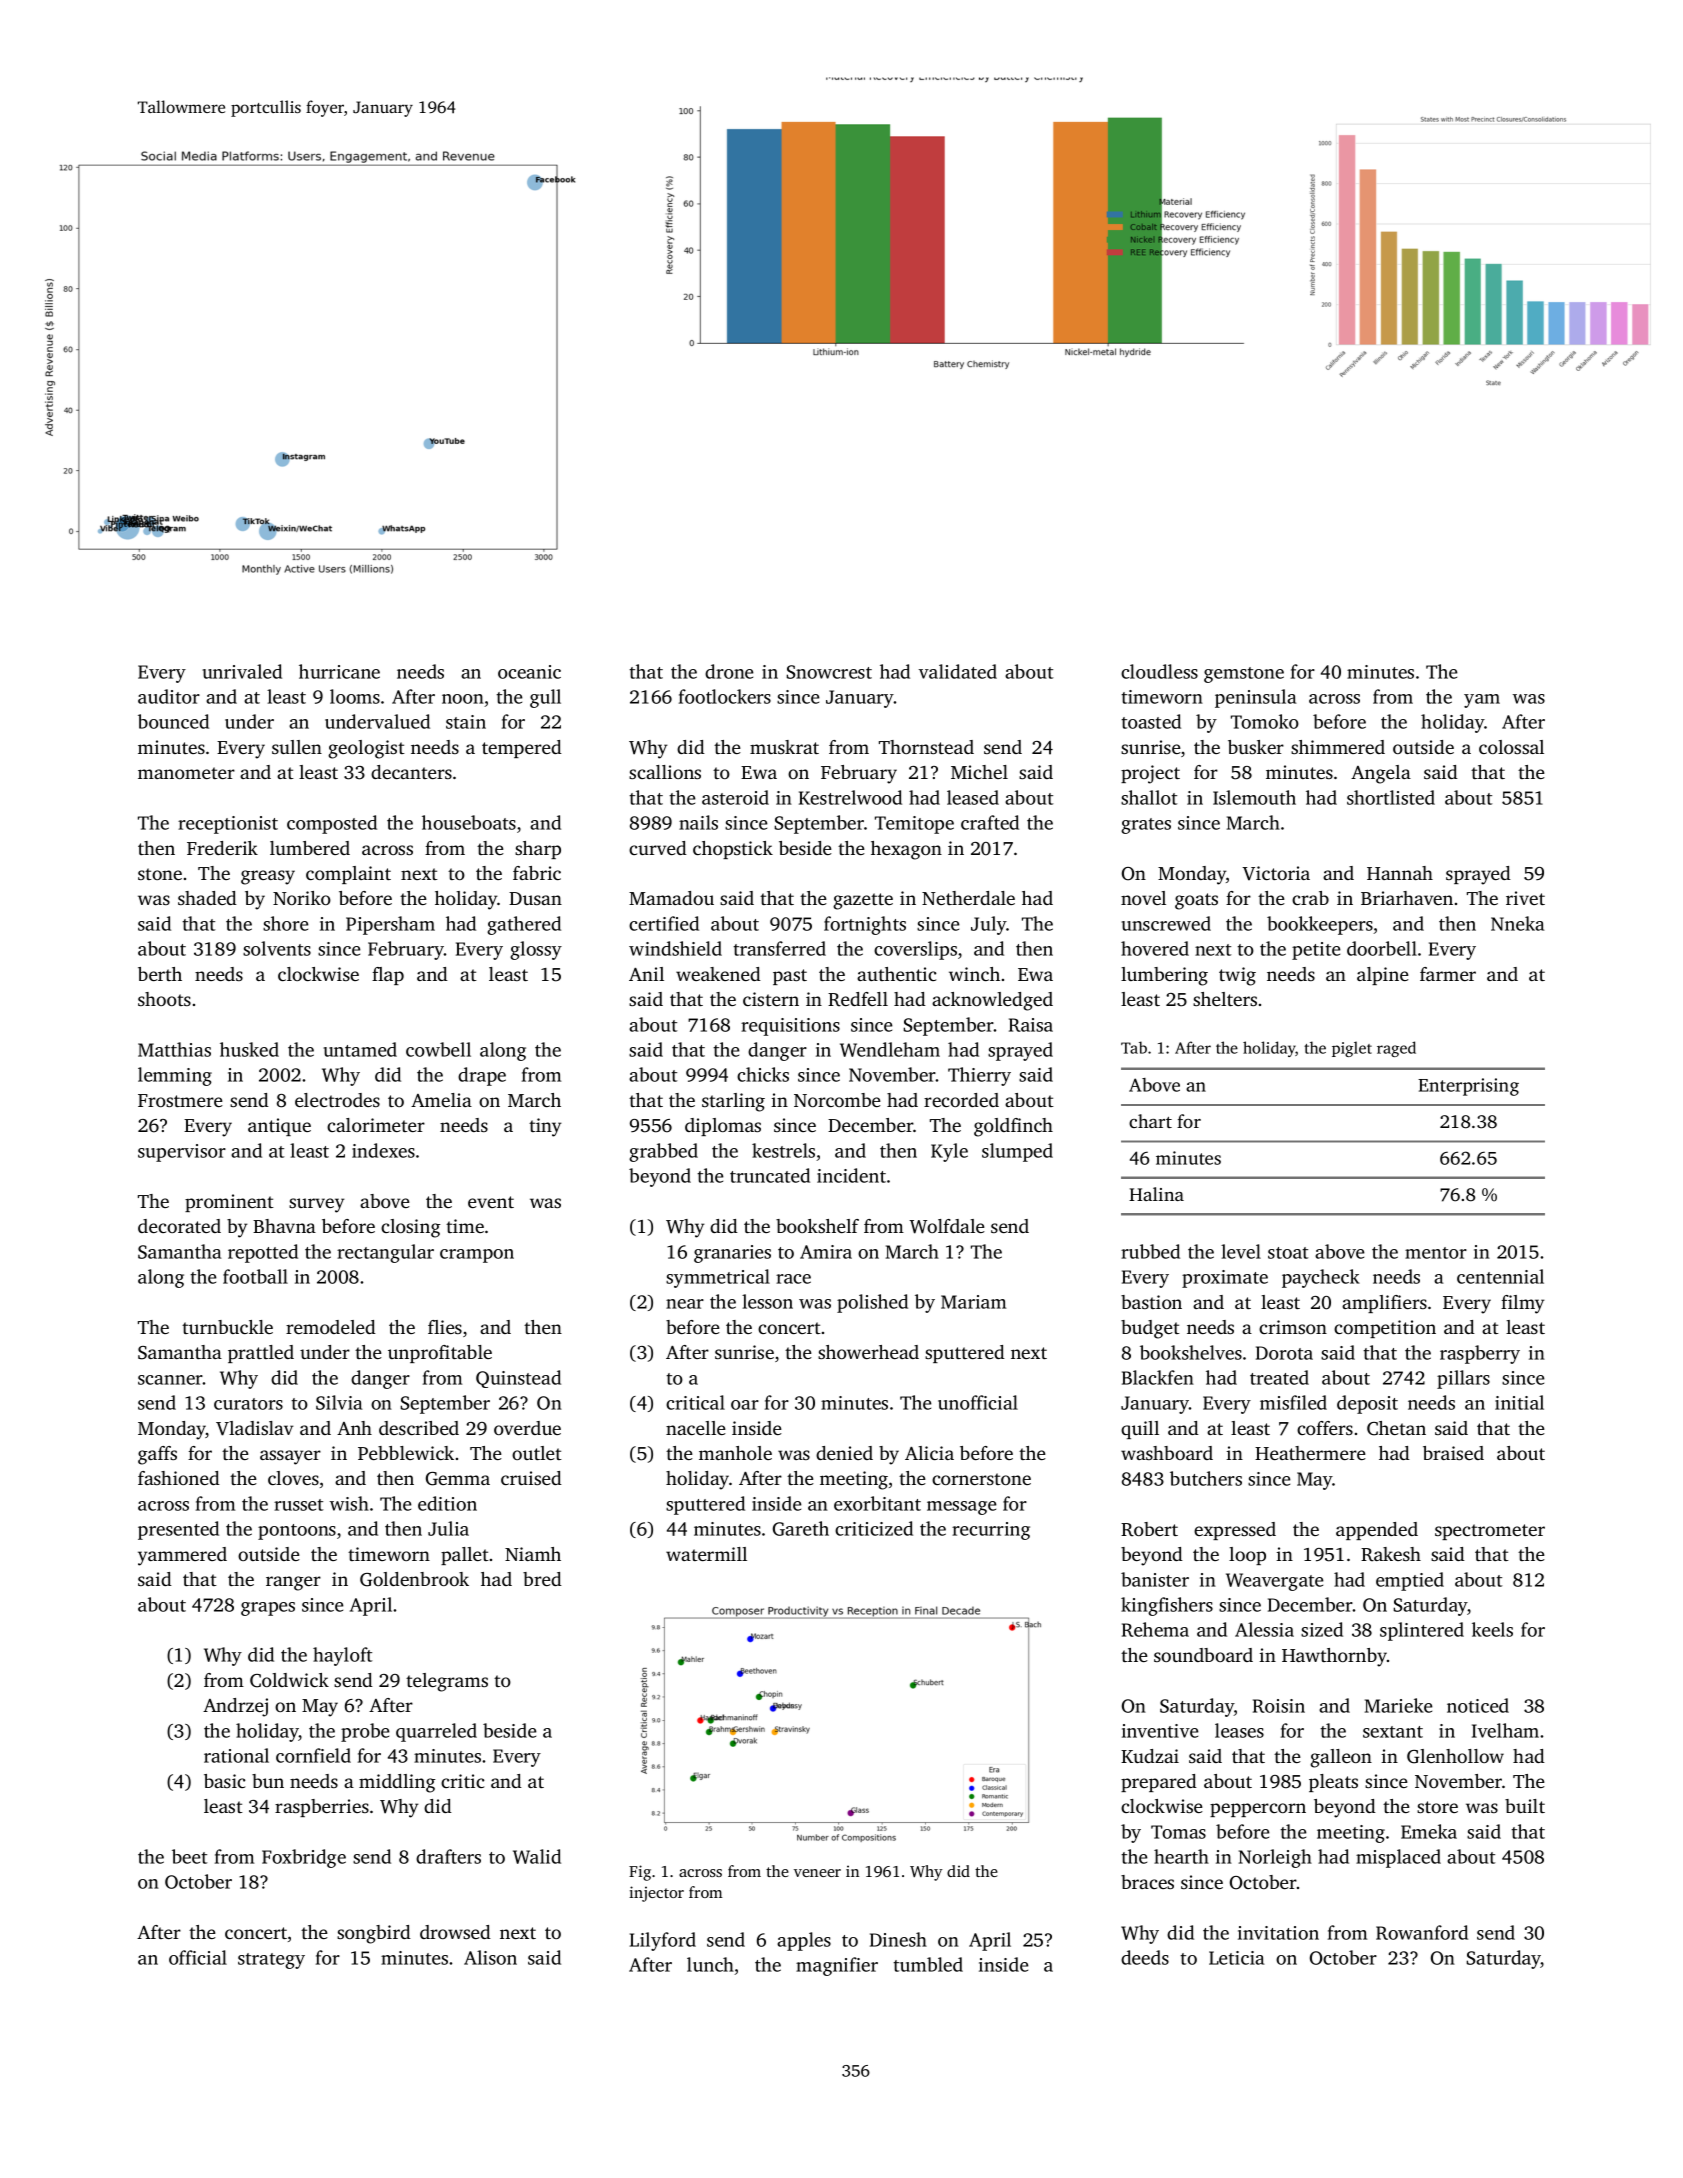 The width and height of the screenshot is (1683, 2178). I want to click on stain, so click(466, 722).
